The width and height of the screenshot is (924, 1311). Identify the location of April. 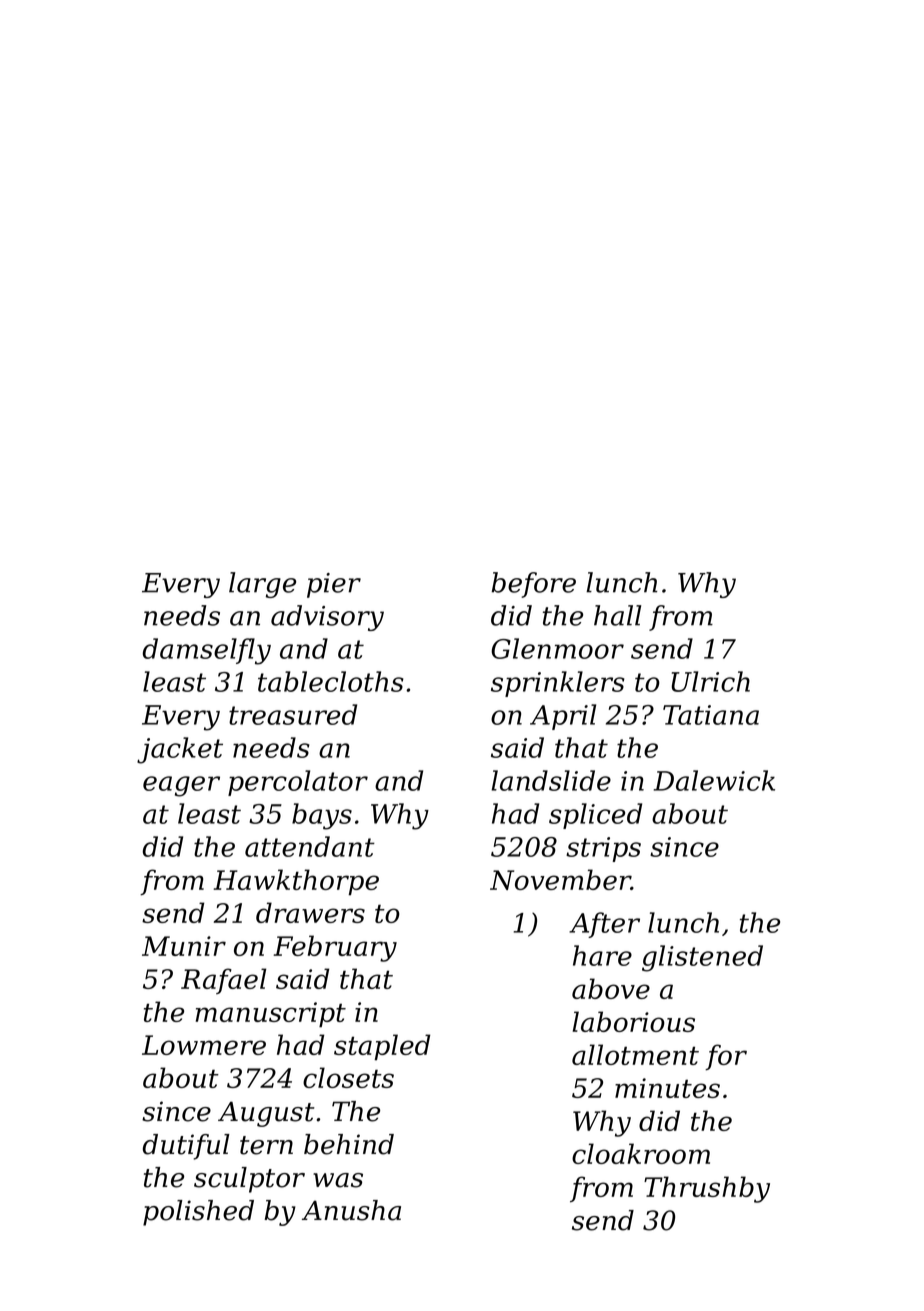
(563, 717).
